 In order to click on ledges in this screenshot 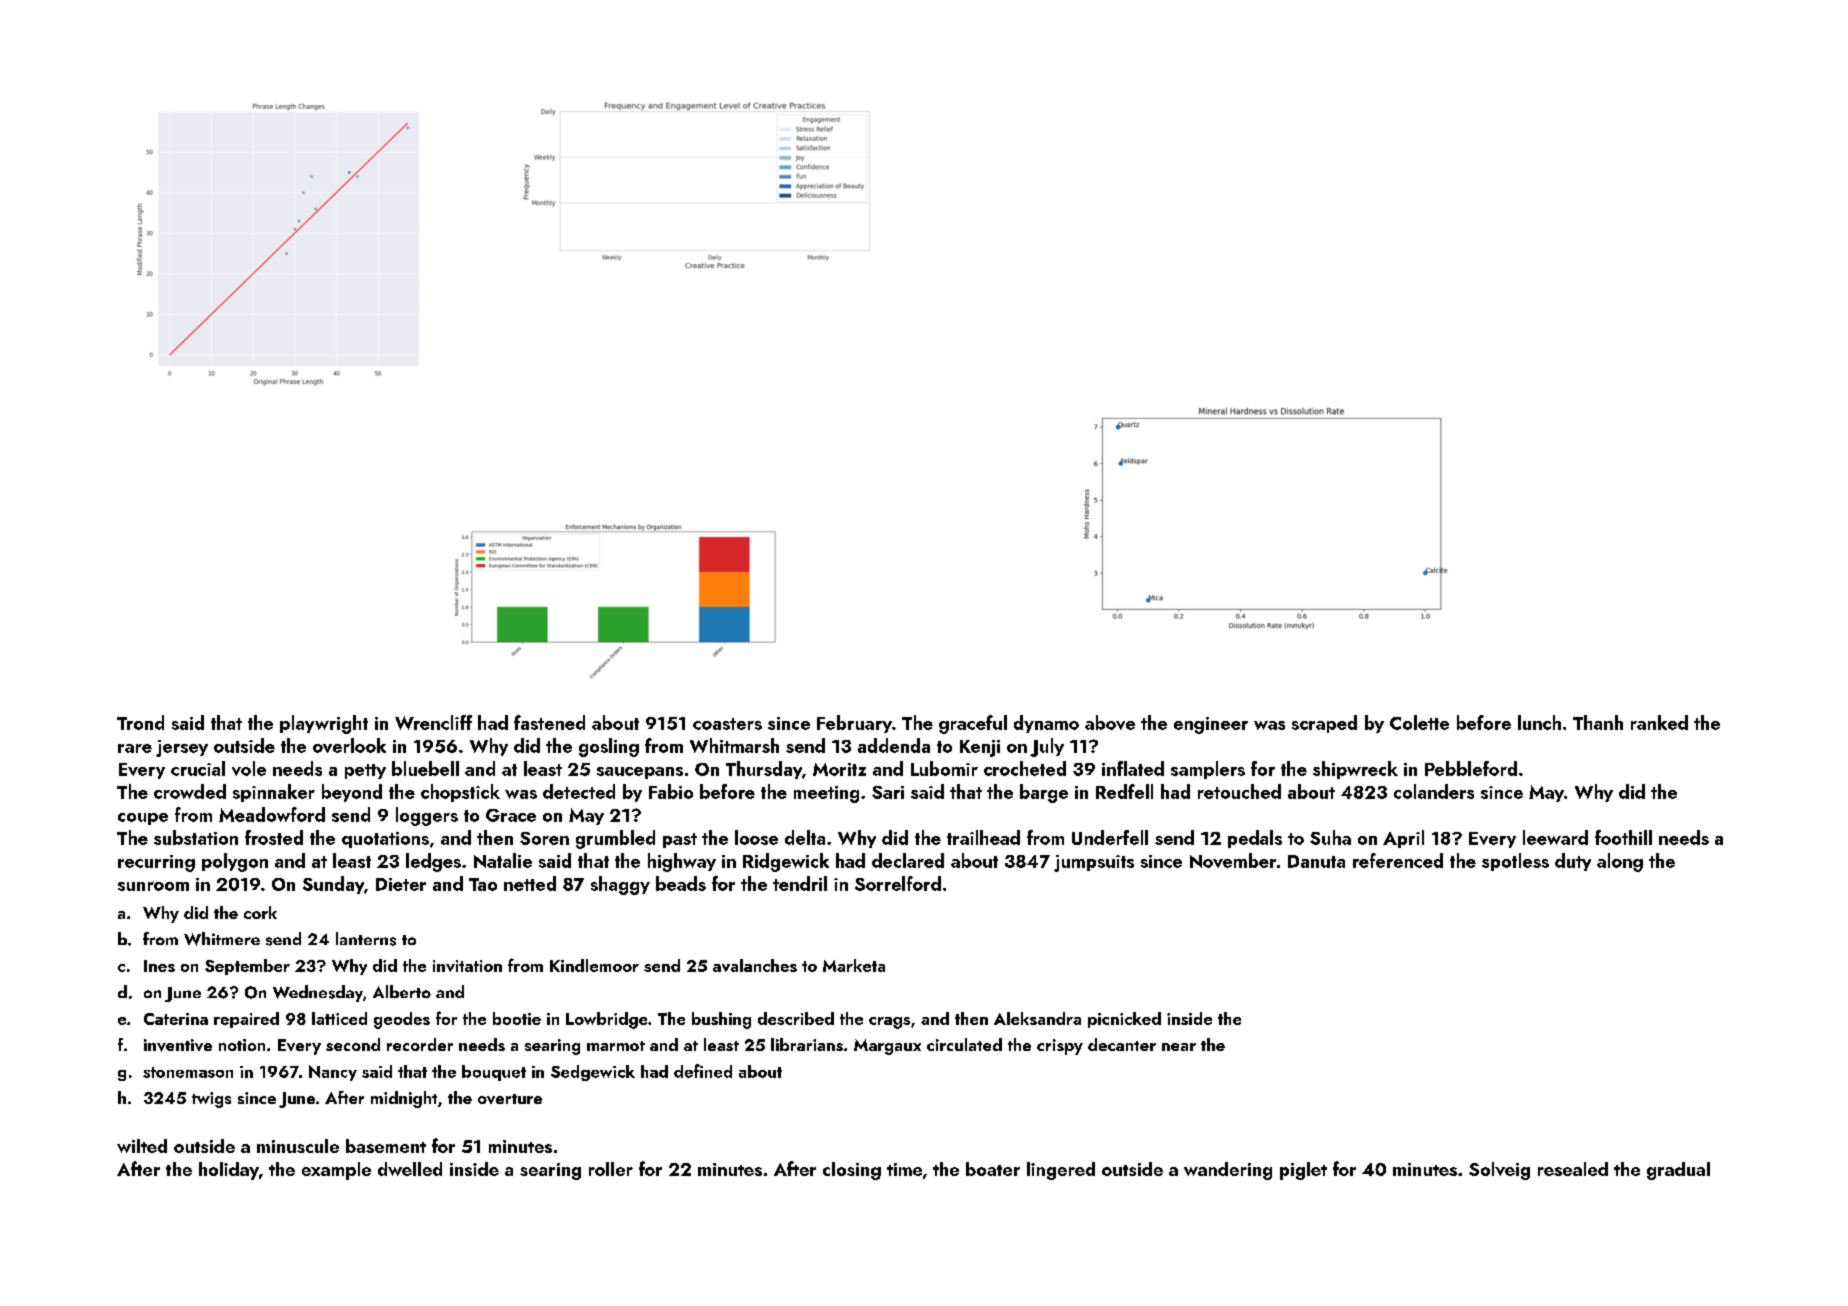, I will do `click(433, 862)`.
